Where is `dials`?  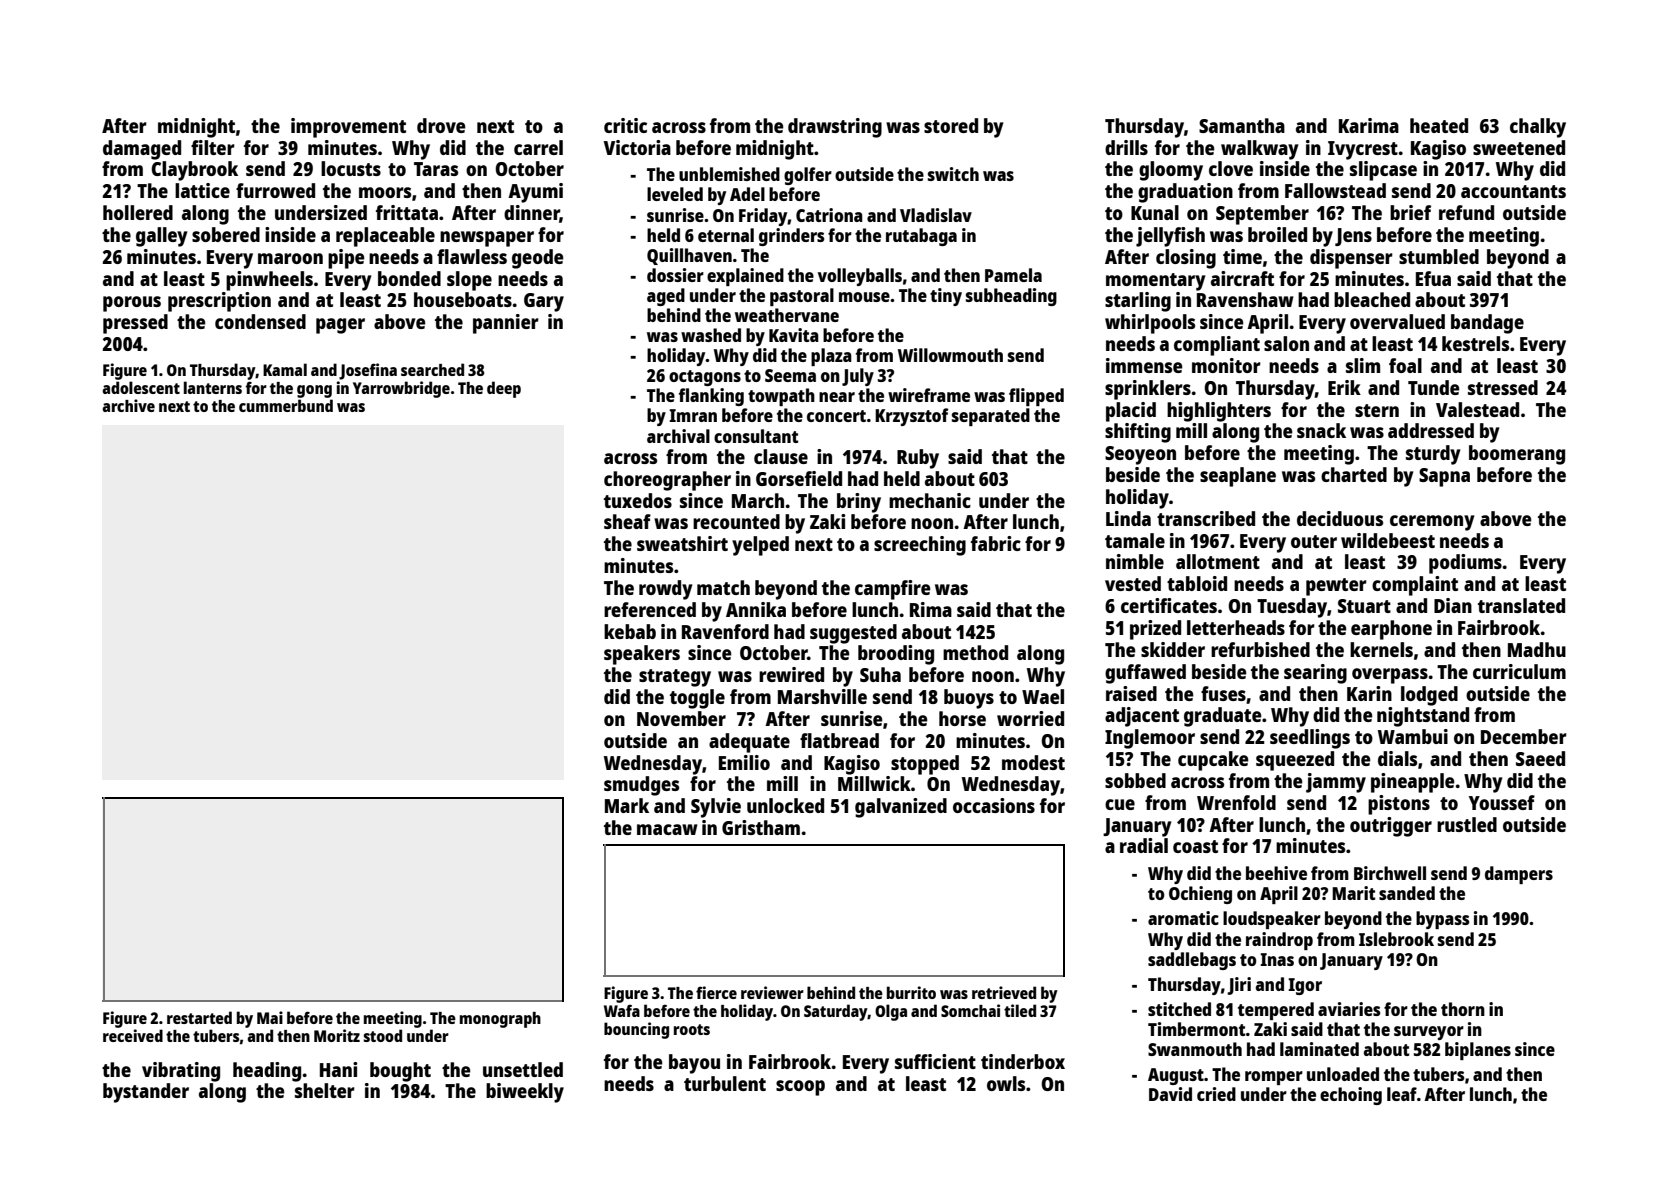
dials is located at coordinates (1397, 758).
